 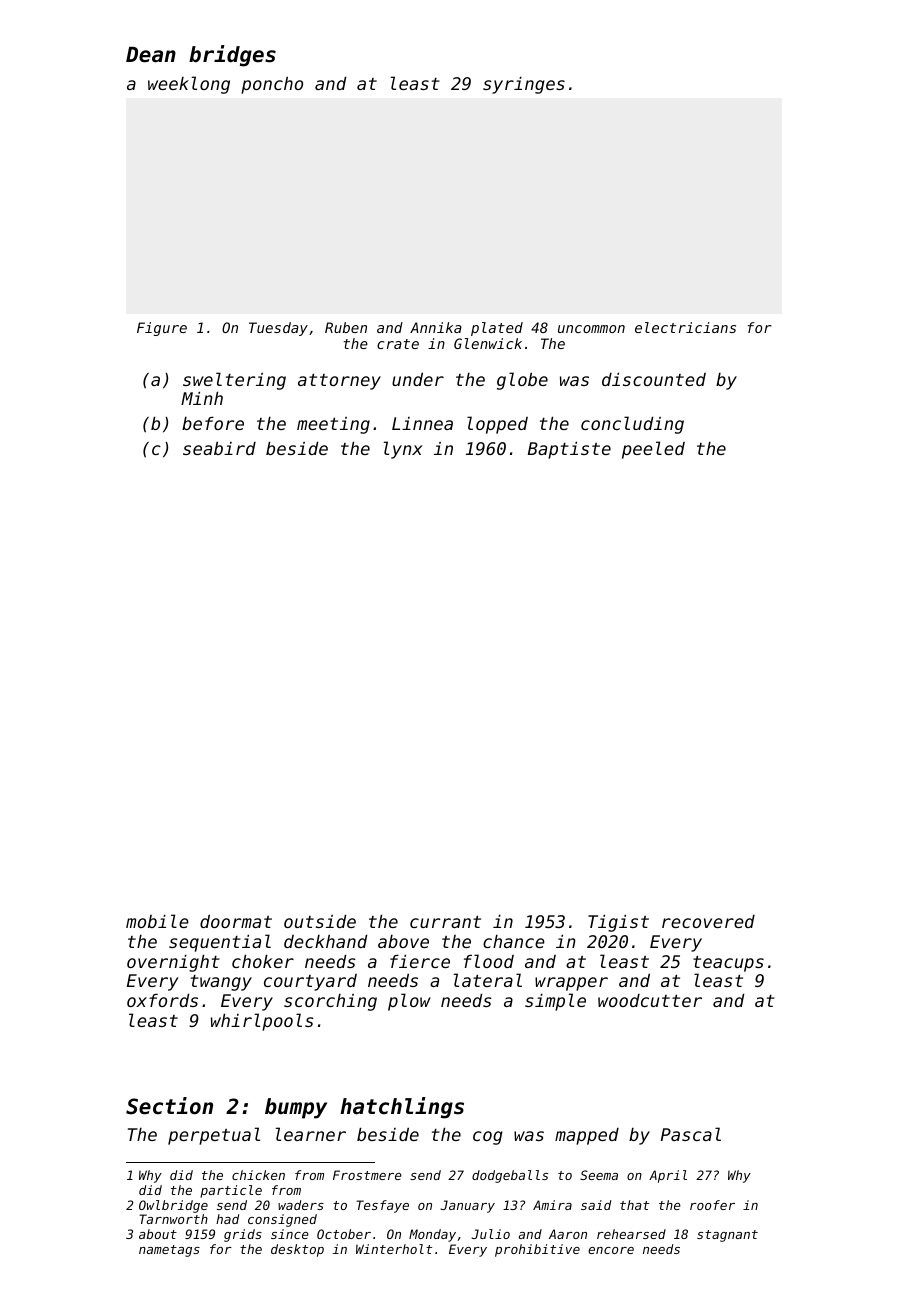 What do you see at coordinates (685, 327) in the screenshot?
I see `electricians` at bounding box center [685, 327].
